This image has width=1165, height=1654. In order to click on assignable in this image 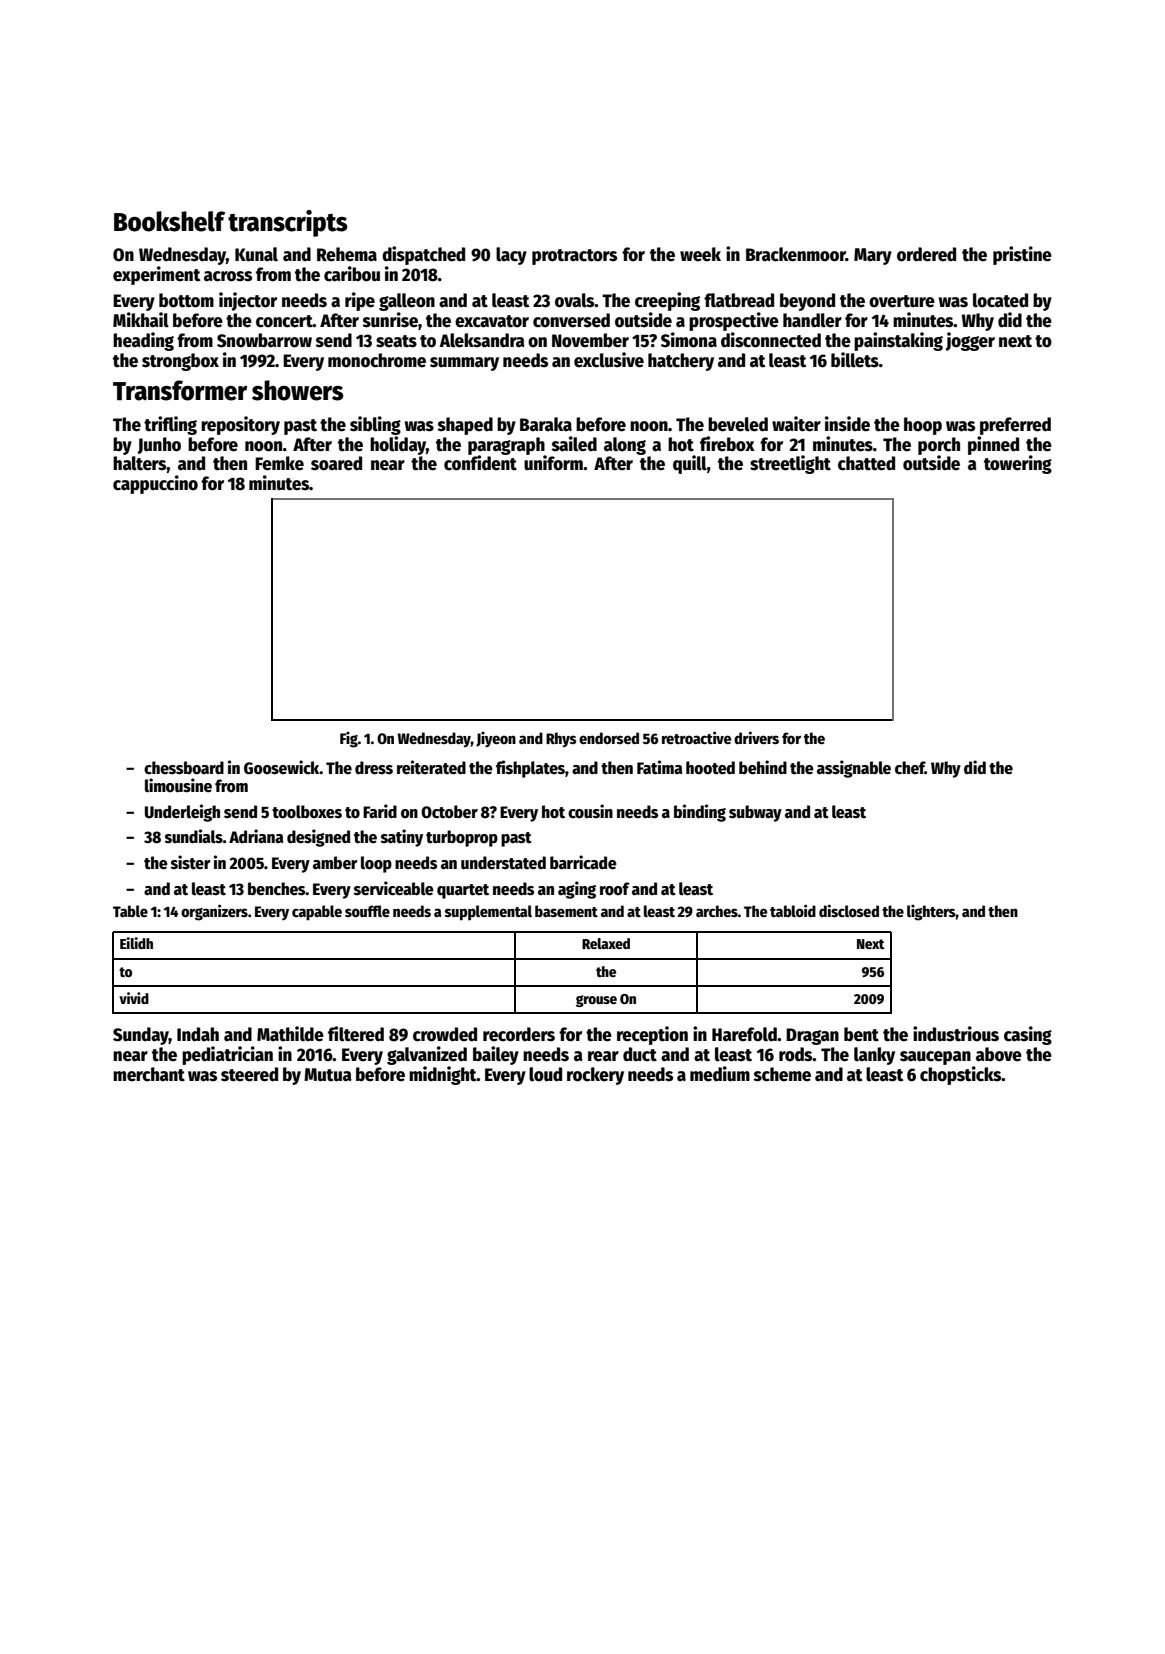, I will do `click(854, 769)`.
